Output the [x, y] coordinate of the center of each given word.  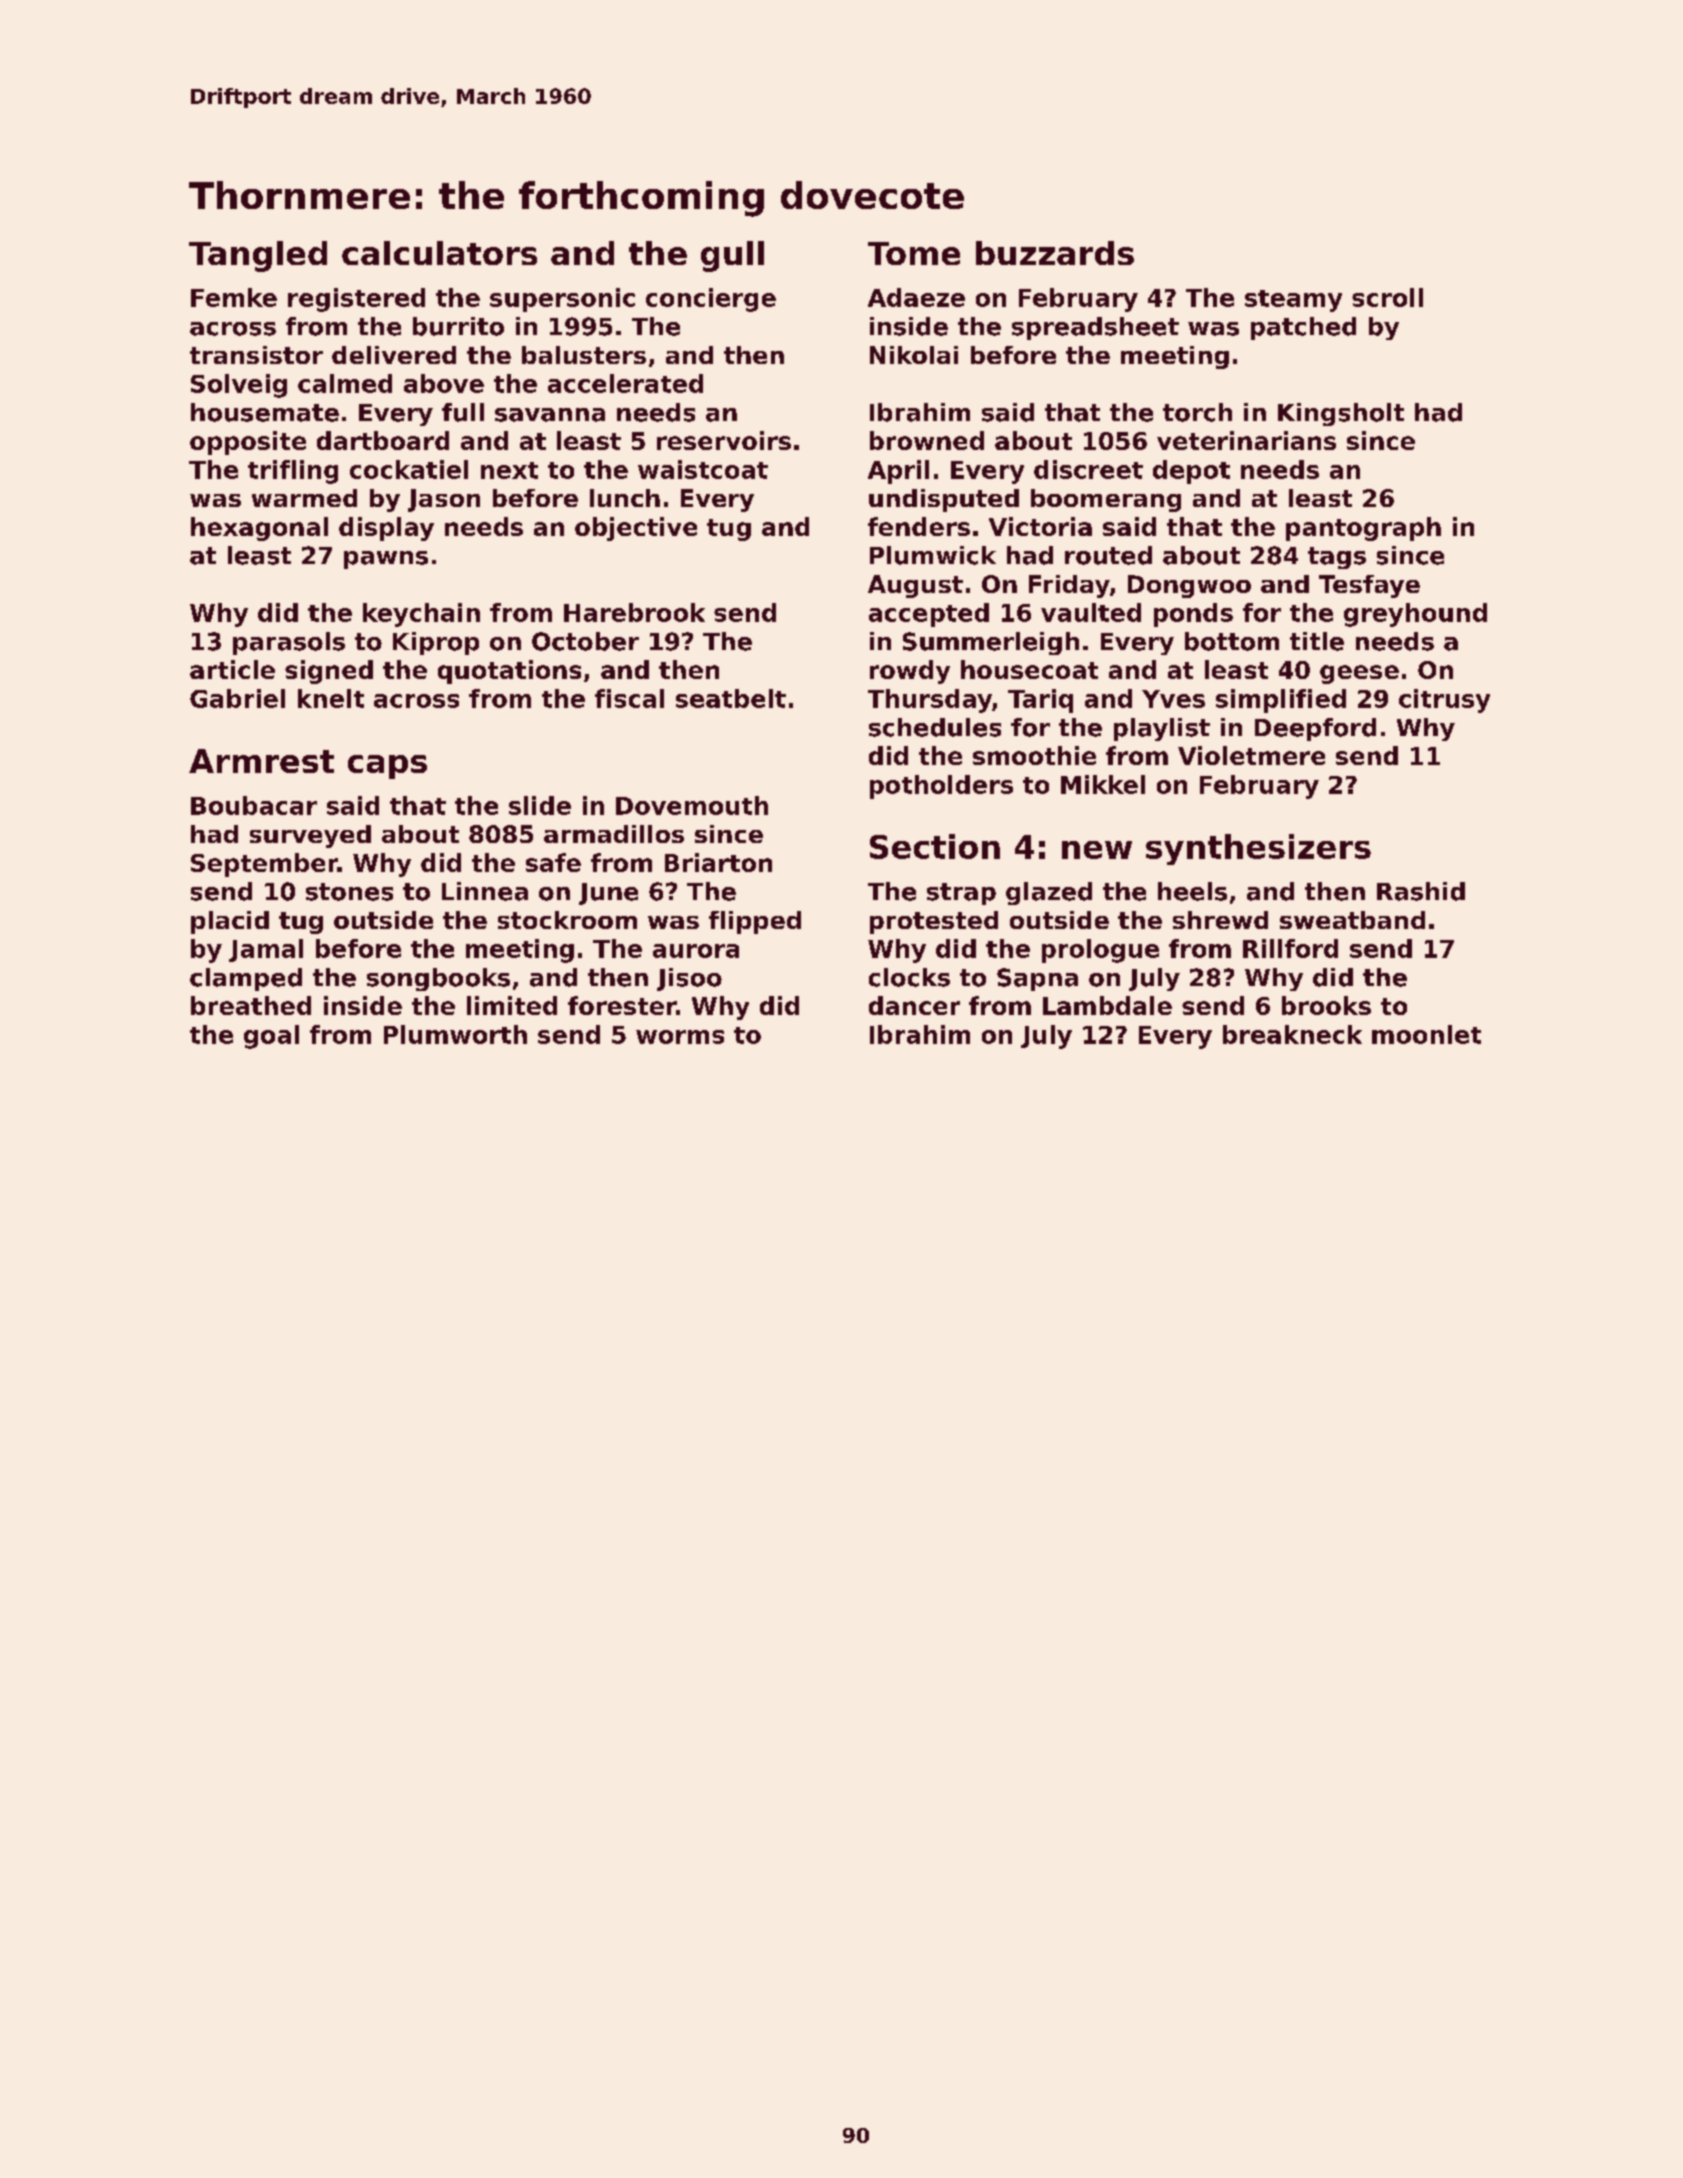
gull [732, 256]
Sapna [1037, 979]
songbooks [438, 979]
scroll [1387, 297]
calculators [439, 253]
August [915, 586]
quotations [509, 672]
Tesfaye [1369, 586]
